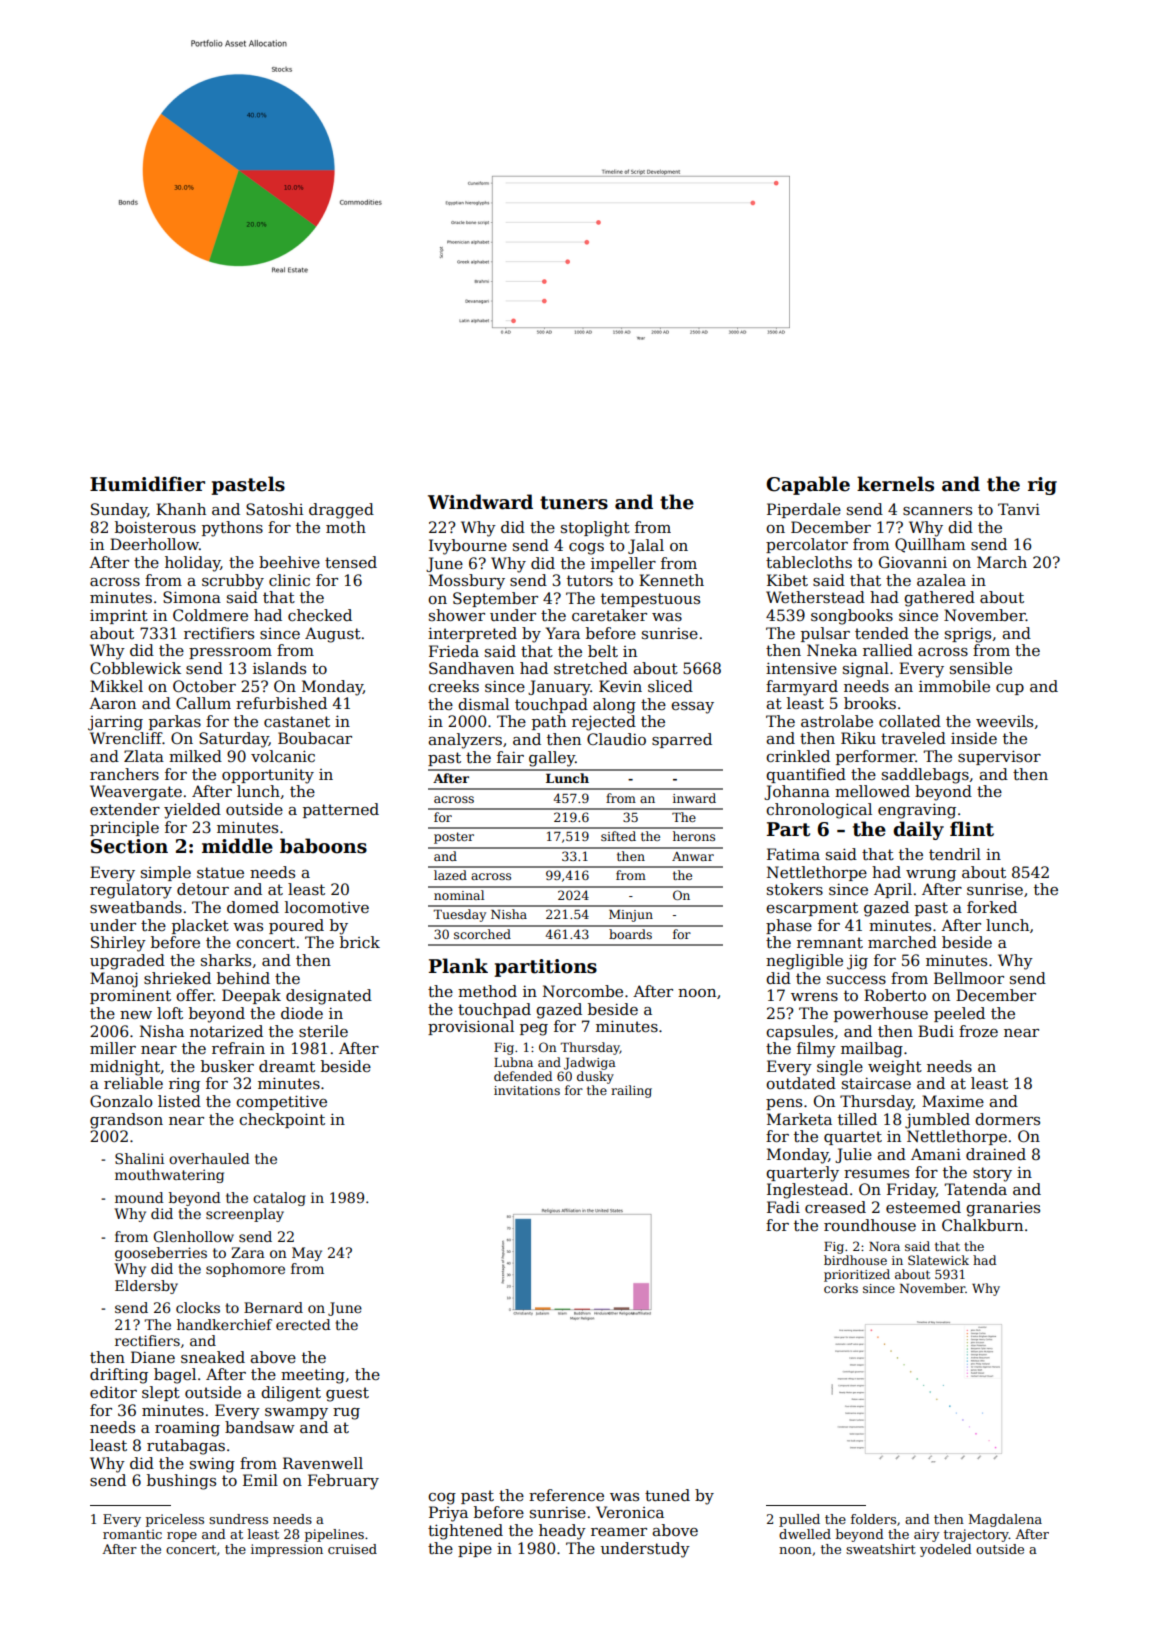 This document has width=1151, height=1628. I want to click on diligent, so click(291, 1394).
